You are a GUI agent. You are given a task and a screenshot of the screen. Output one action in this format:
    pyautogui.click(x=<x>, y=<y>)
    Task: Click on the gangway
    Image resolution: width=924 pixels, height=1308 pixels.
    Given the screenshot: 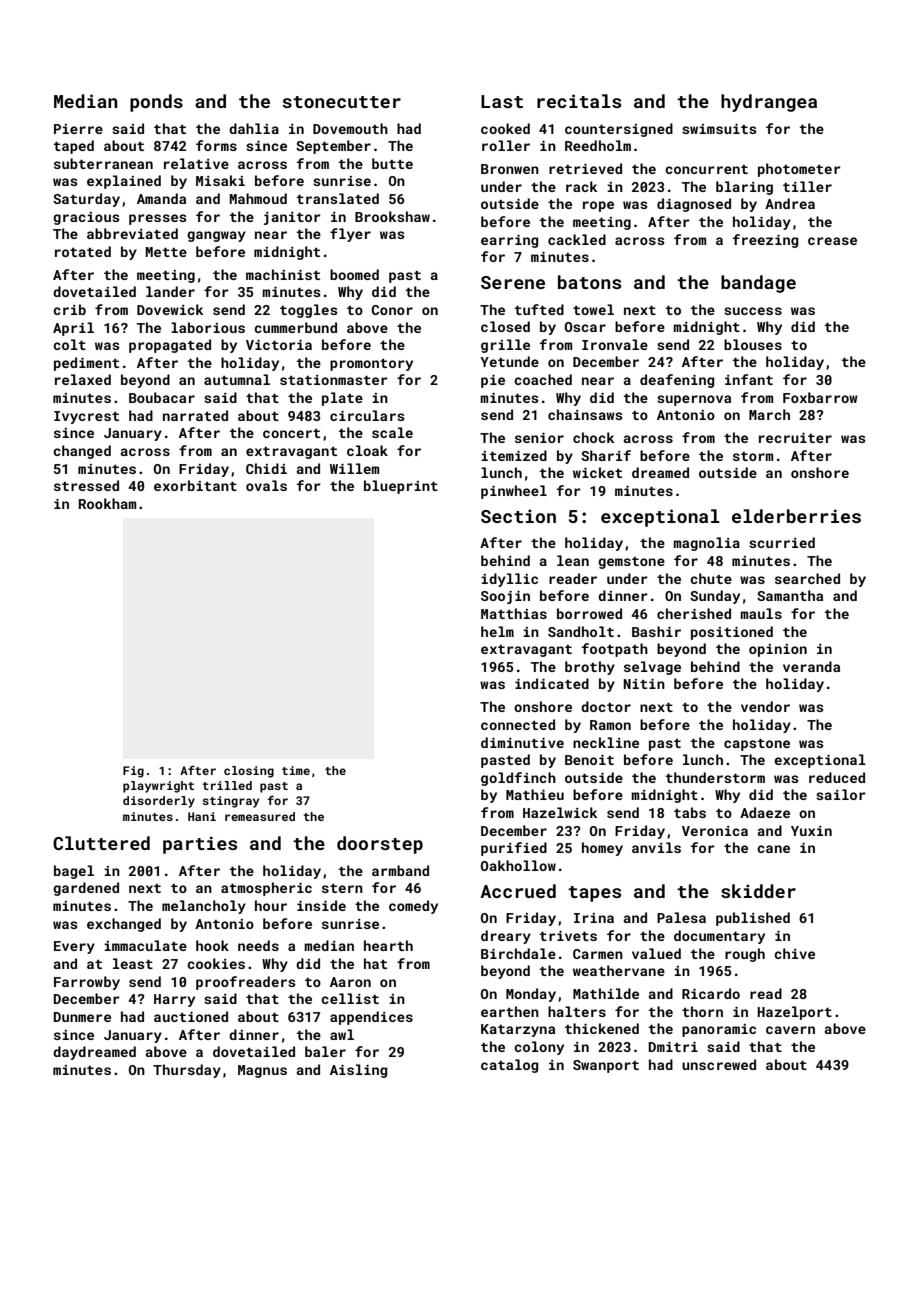 What is the action you would take?
    pyautogui.click(x=216, y=236)
